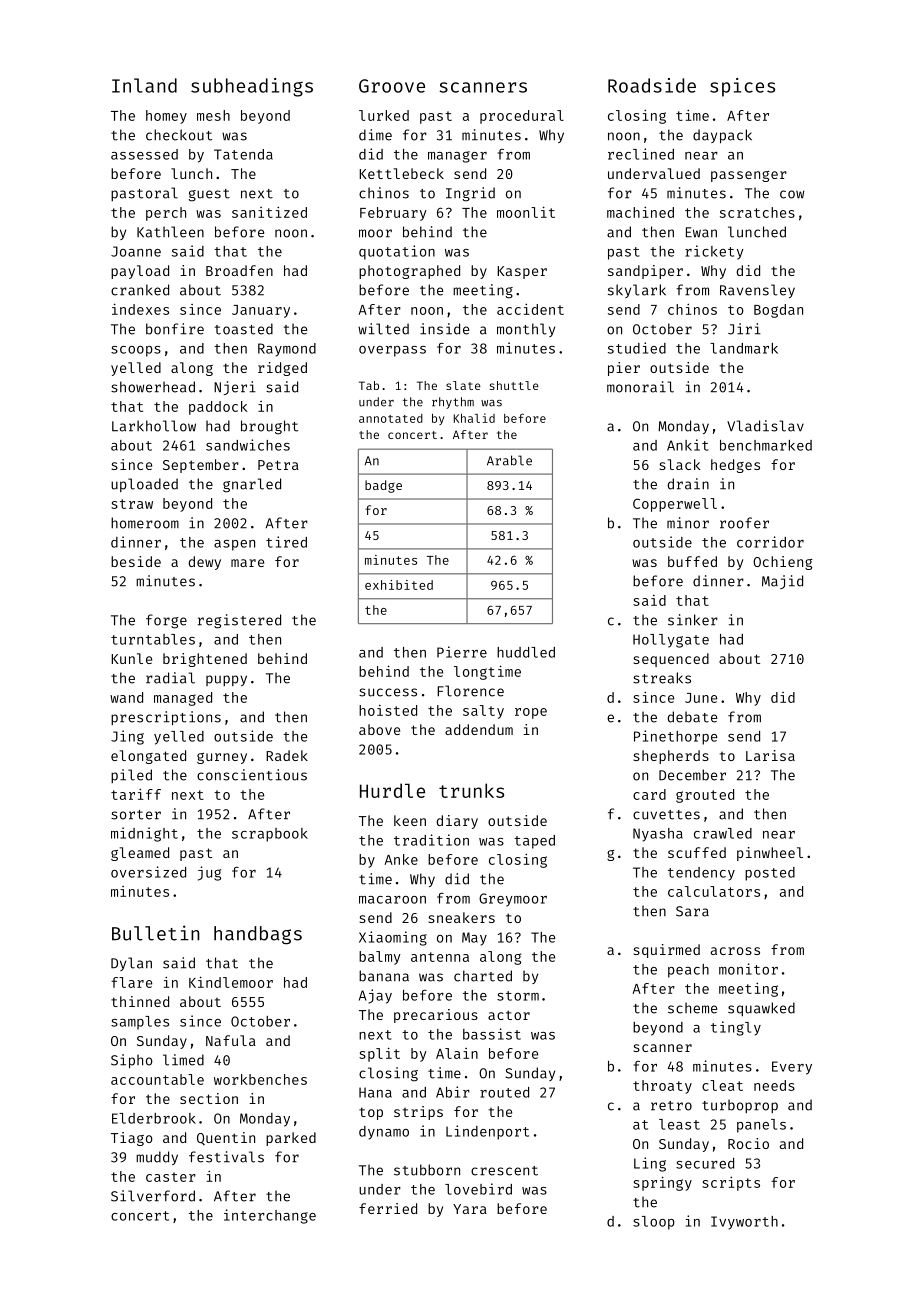  Describe the element at coordinates (153, 1196) in the document. I see `Silverford` at that location.
